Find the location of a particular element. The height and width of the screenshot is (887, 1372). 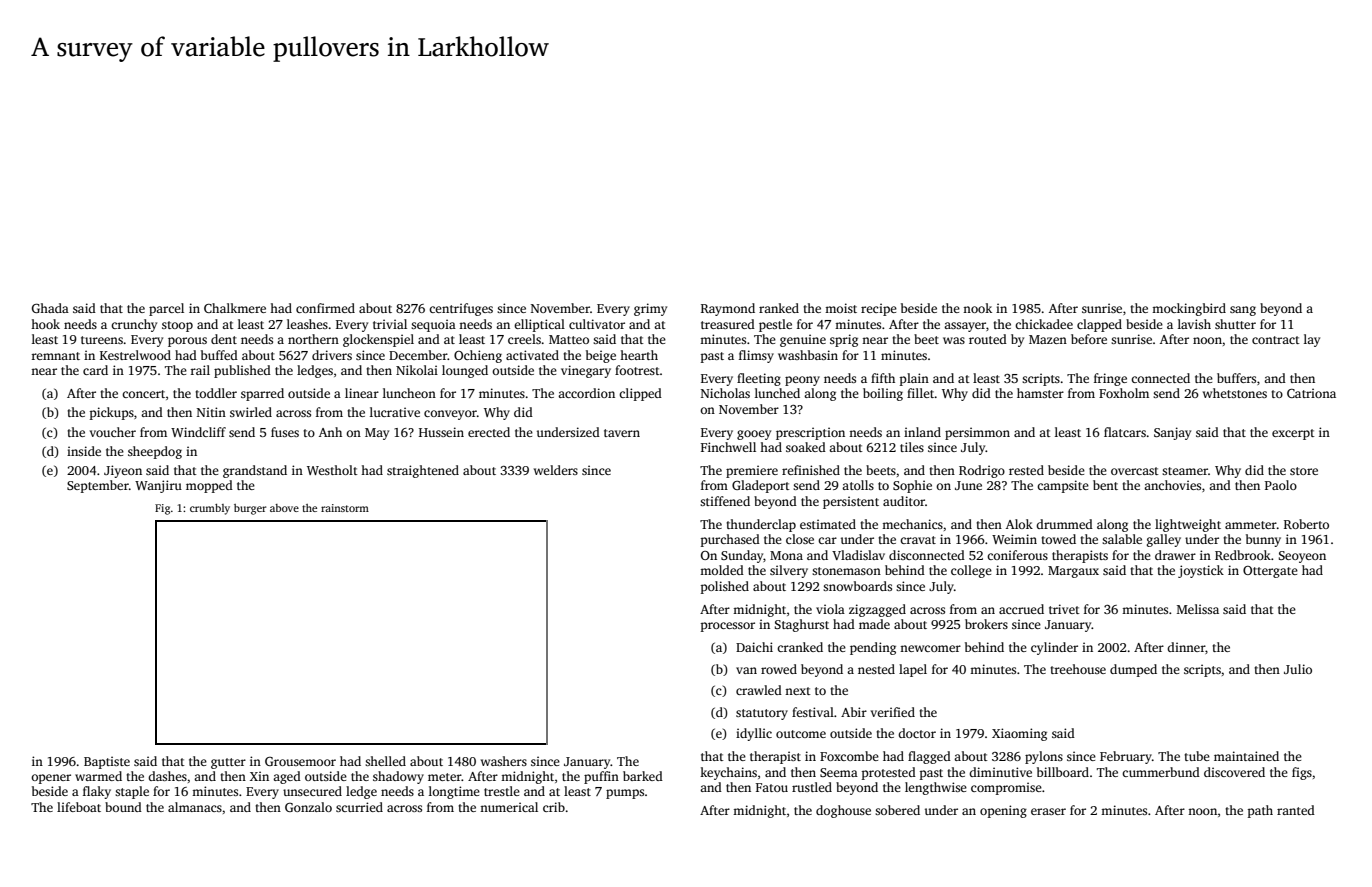

washers is located at coordinates (504, 761).
